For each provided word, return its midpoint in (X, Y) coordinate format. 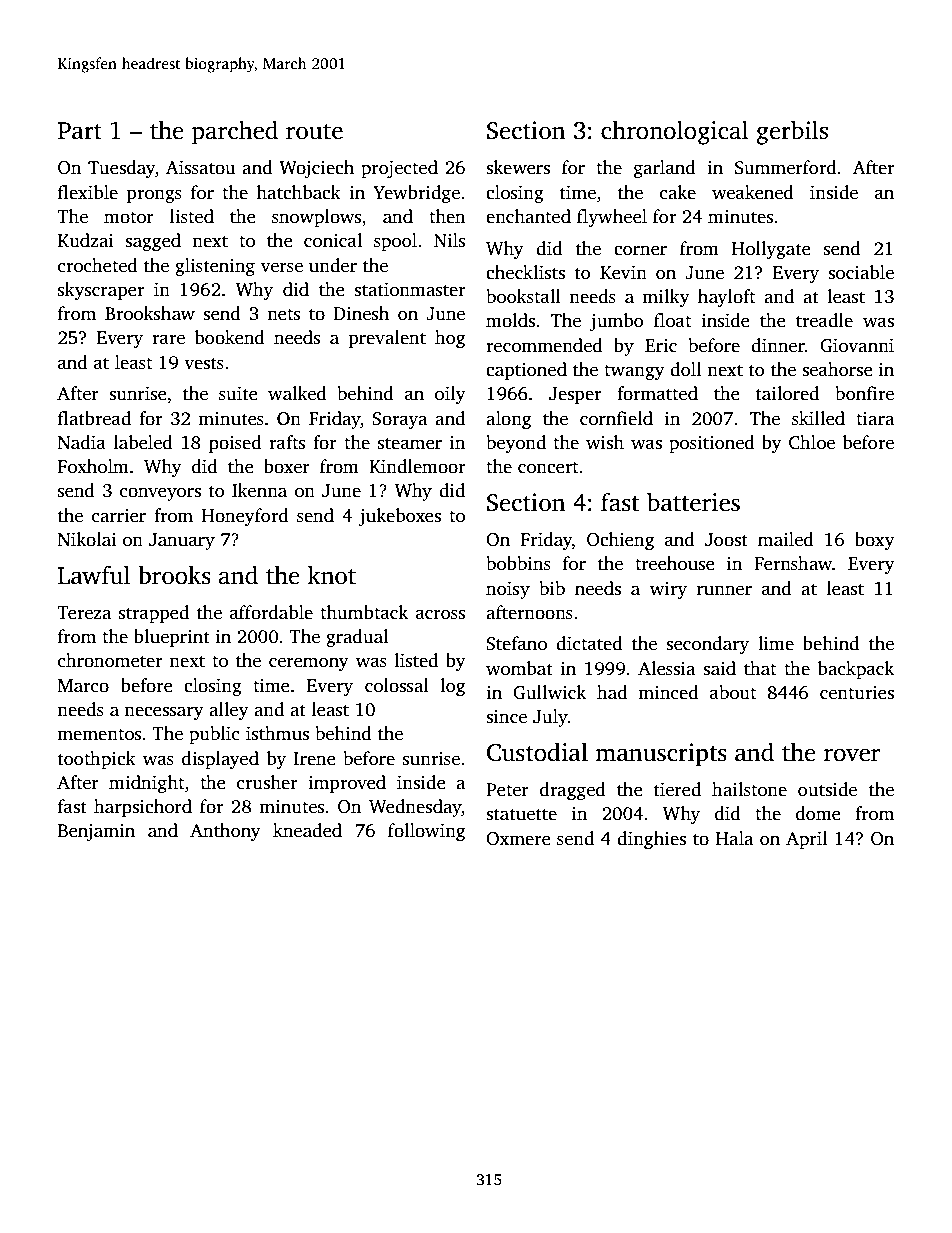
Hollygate (771, 250)
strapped (154, 614)
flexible (88, 192)
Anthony (225, 832)
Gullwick (549, 692)
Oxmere (518, 839)
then (447, 216)
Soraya (399, 420)
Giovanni (857, 345)
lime (776, 643)
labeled (143, 442)
